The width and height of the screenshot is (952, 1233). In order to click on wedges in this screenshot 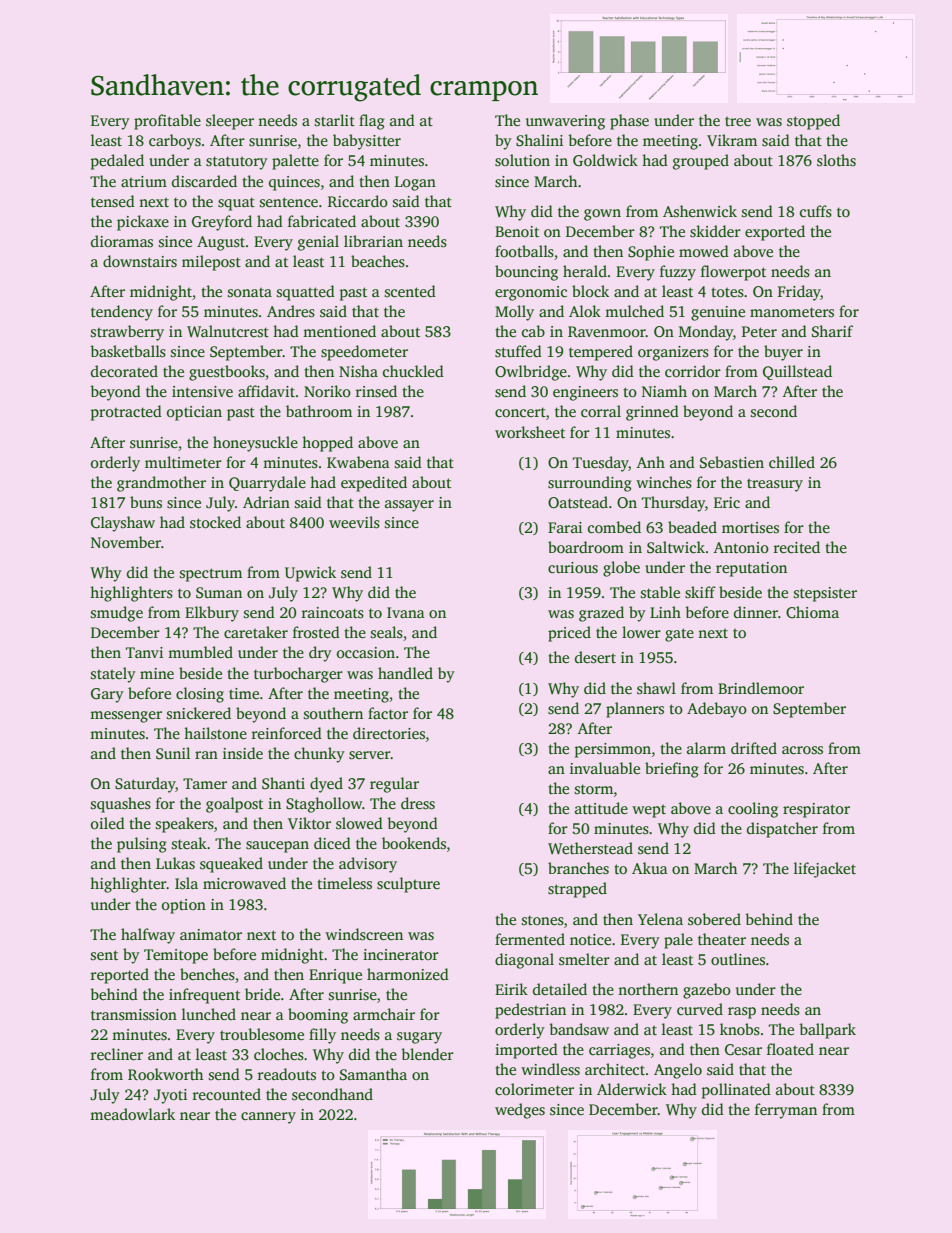, I will do `click(520, 1111)`.
